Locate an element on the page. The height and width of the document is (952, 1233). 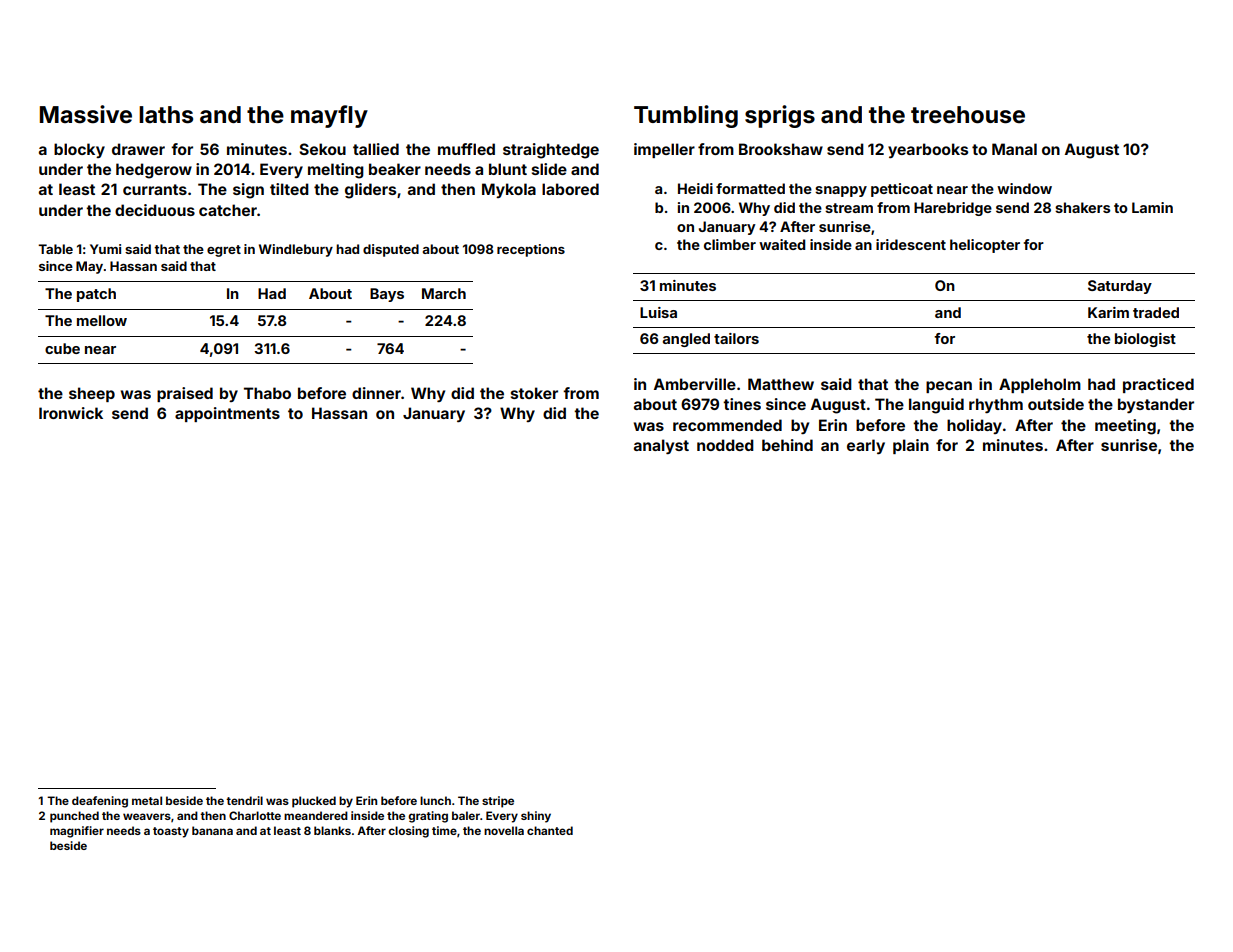
pecan is located at coordinates (949, 387).
